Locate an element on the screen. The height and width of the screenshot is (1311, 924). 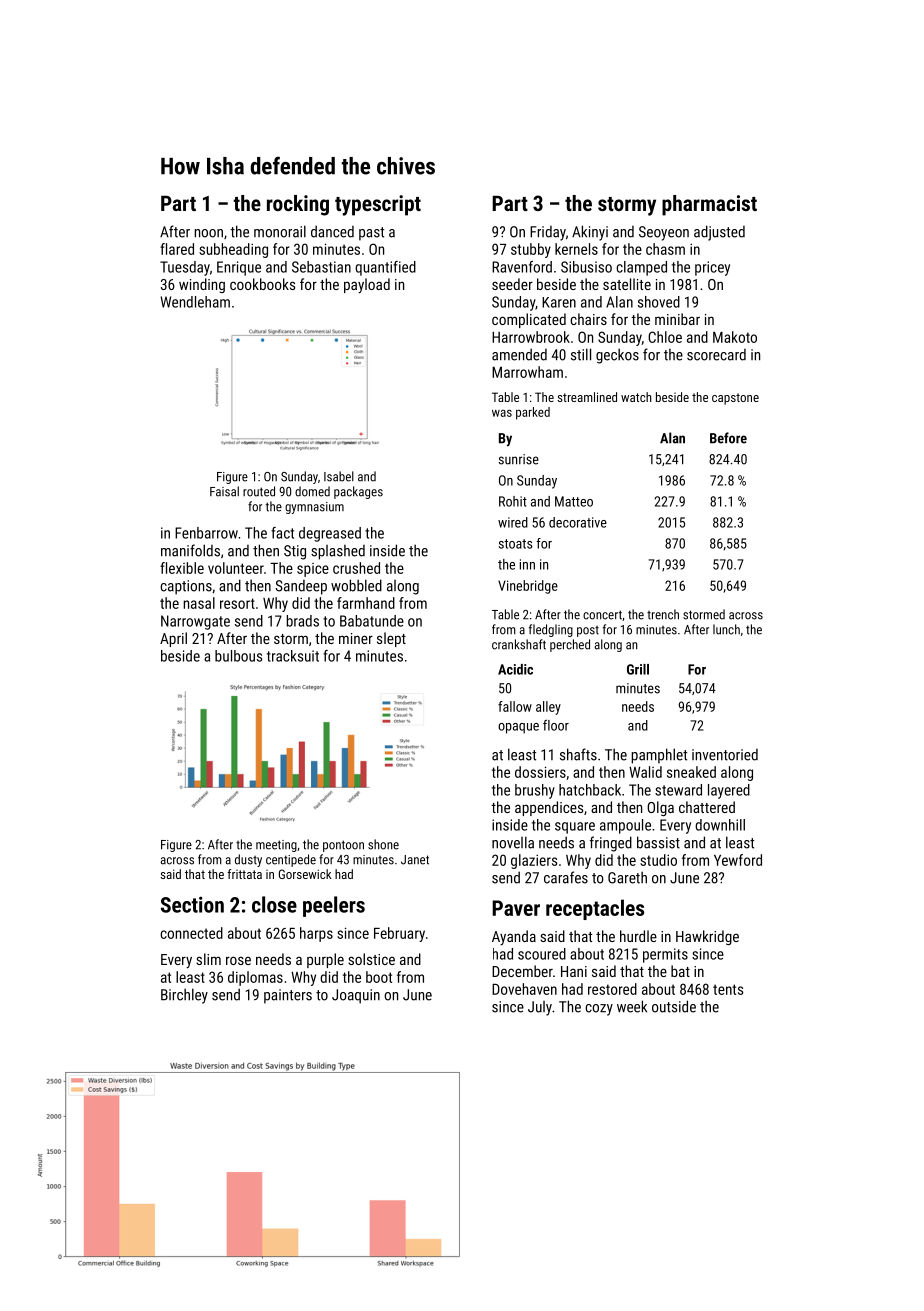
cozy is located at coordinates (599, 1010).
